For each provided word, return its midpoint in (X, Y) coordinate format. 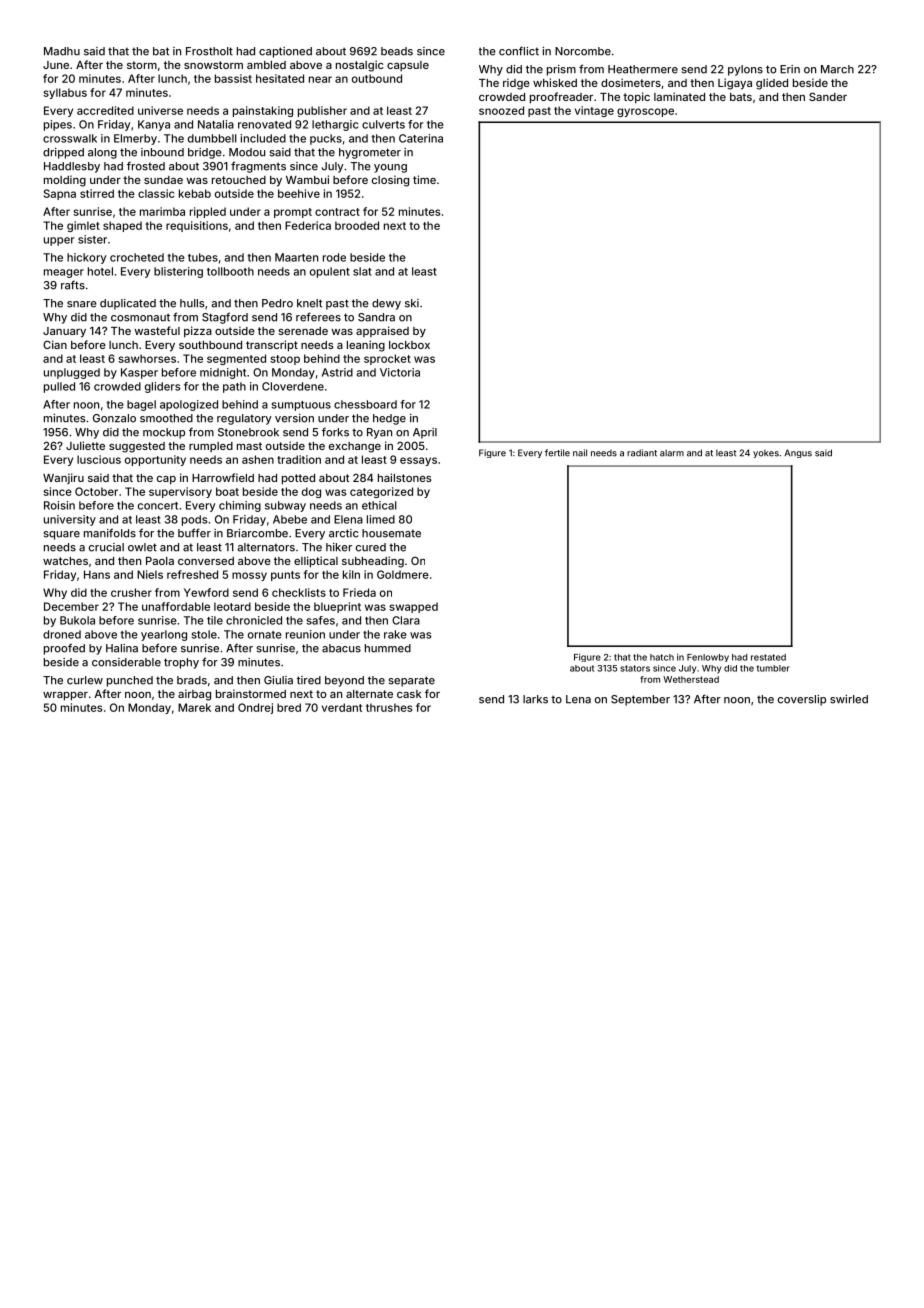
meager (64, 273)
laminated (679, 96)
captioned (285, 52)
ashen (258, 459)
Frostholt (209, 51)
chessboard (365, 404)
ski (412, 303)
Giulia (278, 680)
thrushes (389, 707)
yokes (766, 454)
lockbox (409, 345)
